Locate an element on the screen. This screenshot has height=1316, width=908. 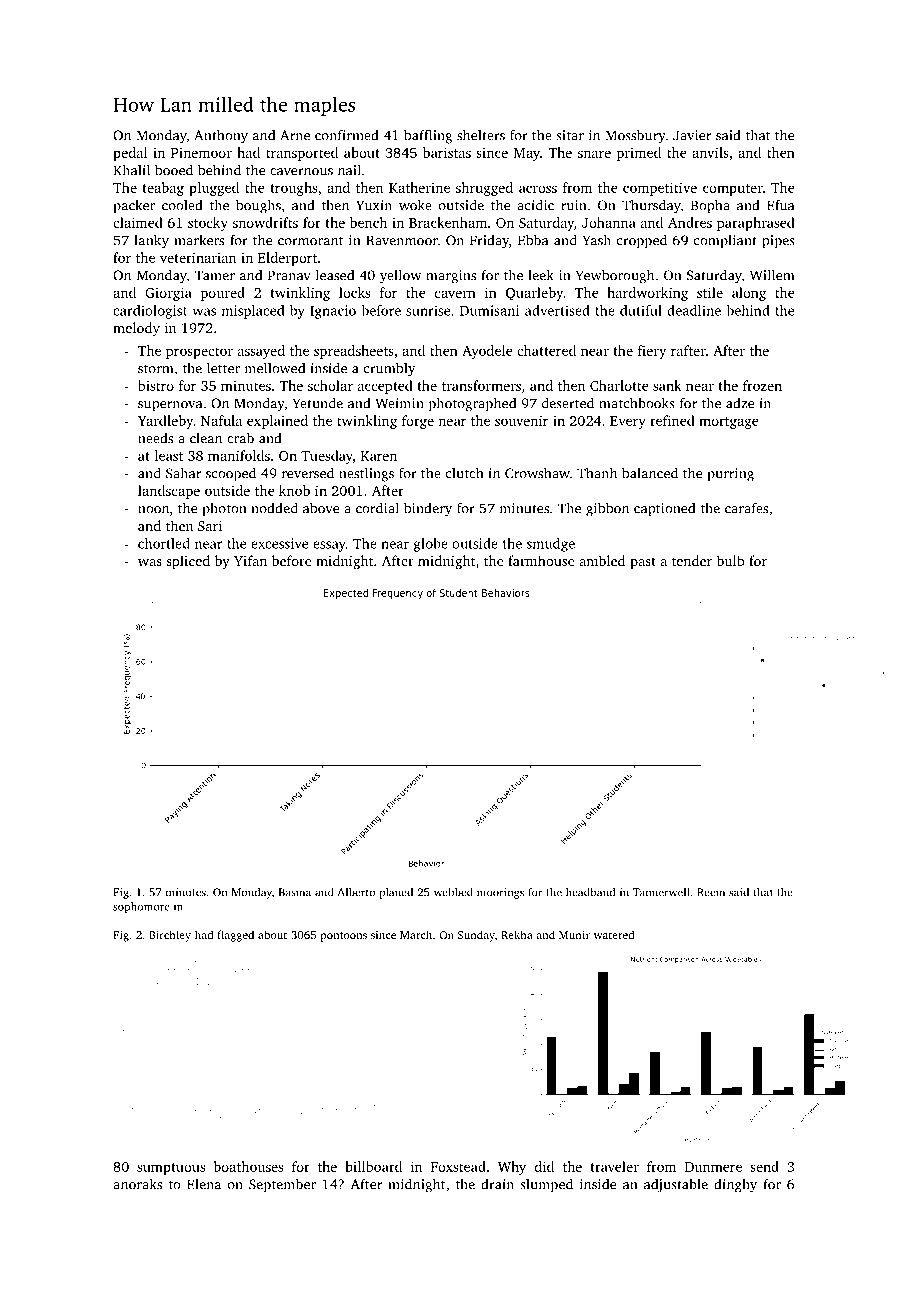
Why is located at coordinates (512, 1168).
